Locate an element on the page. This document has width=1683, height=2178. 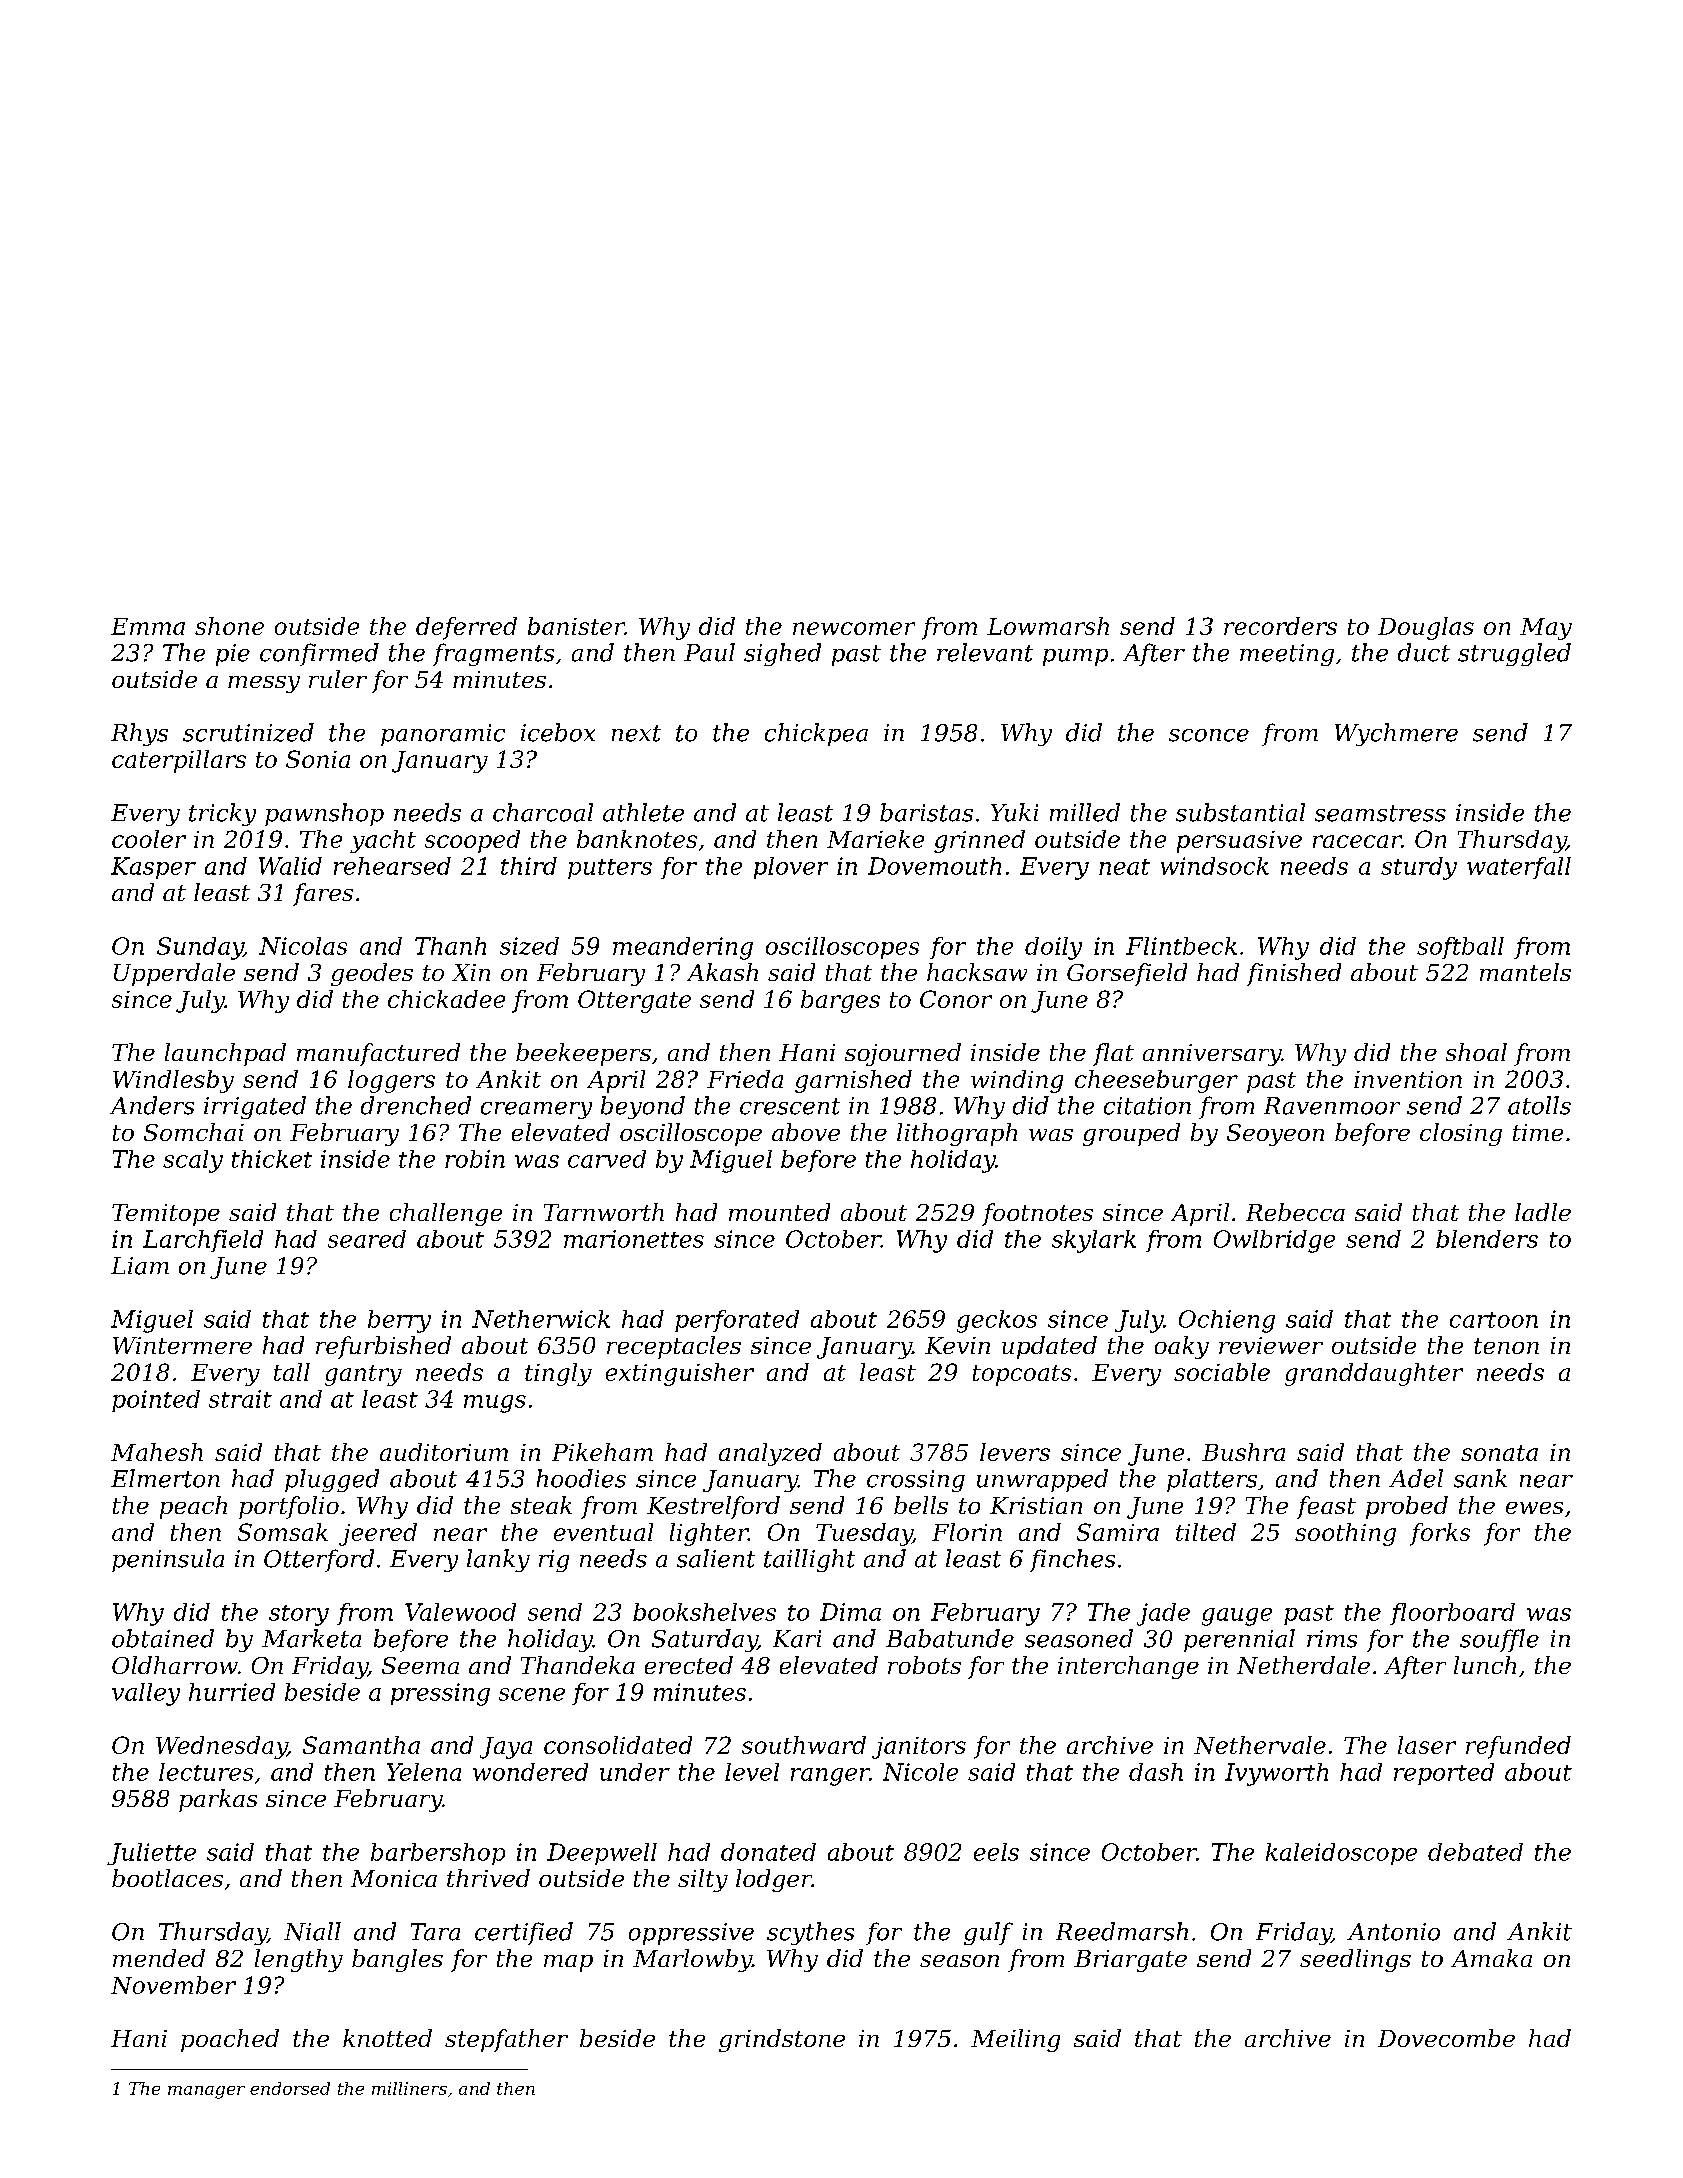
Lowmarsh is located at coordinates (1048, 626).
